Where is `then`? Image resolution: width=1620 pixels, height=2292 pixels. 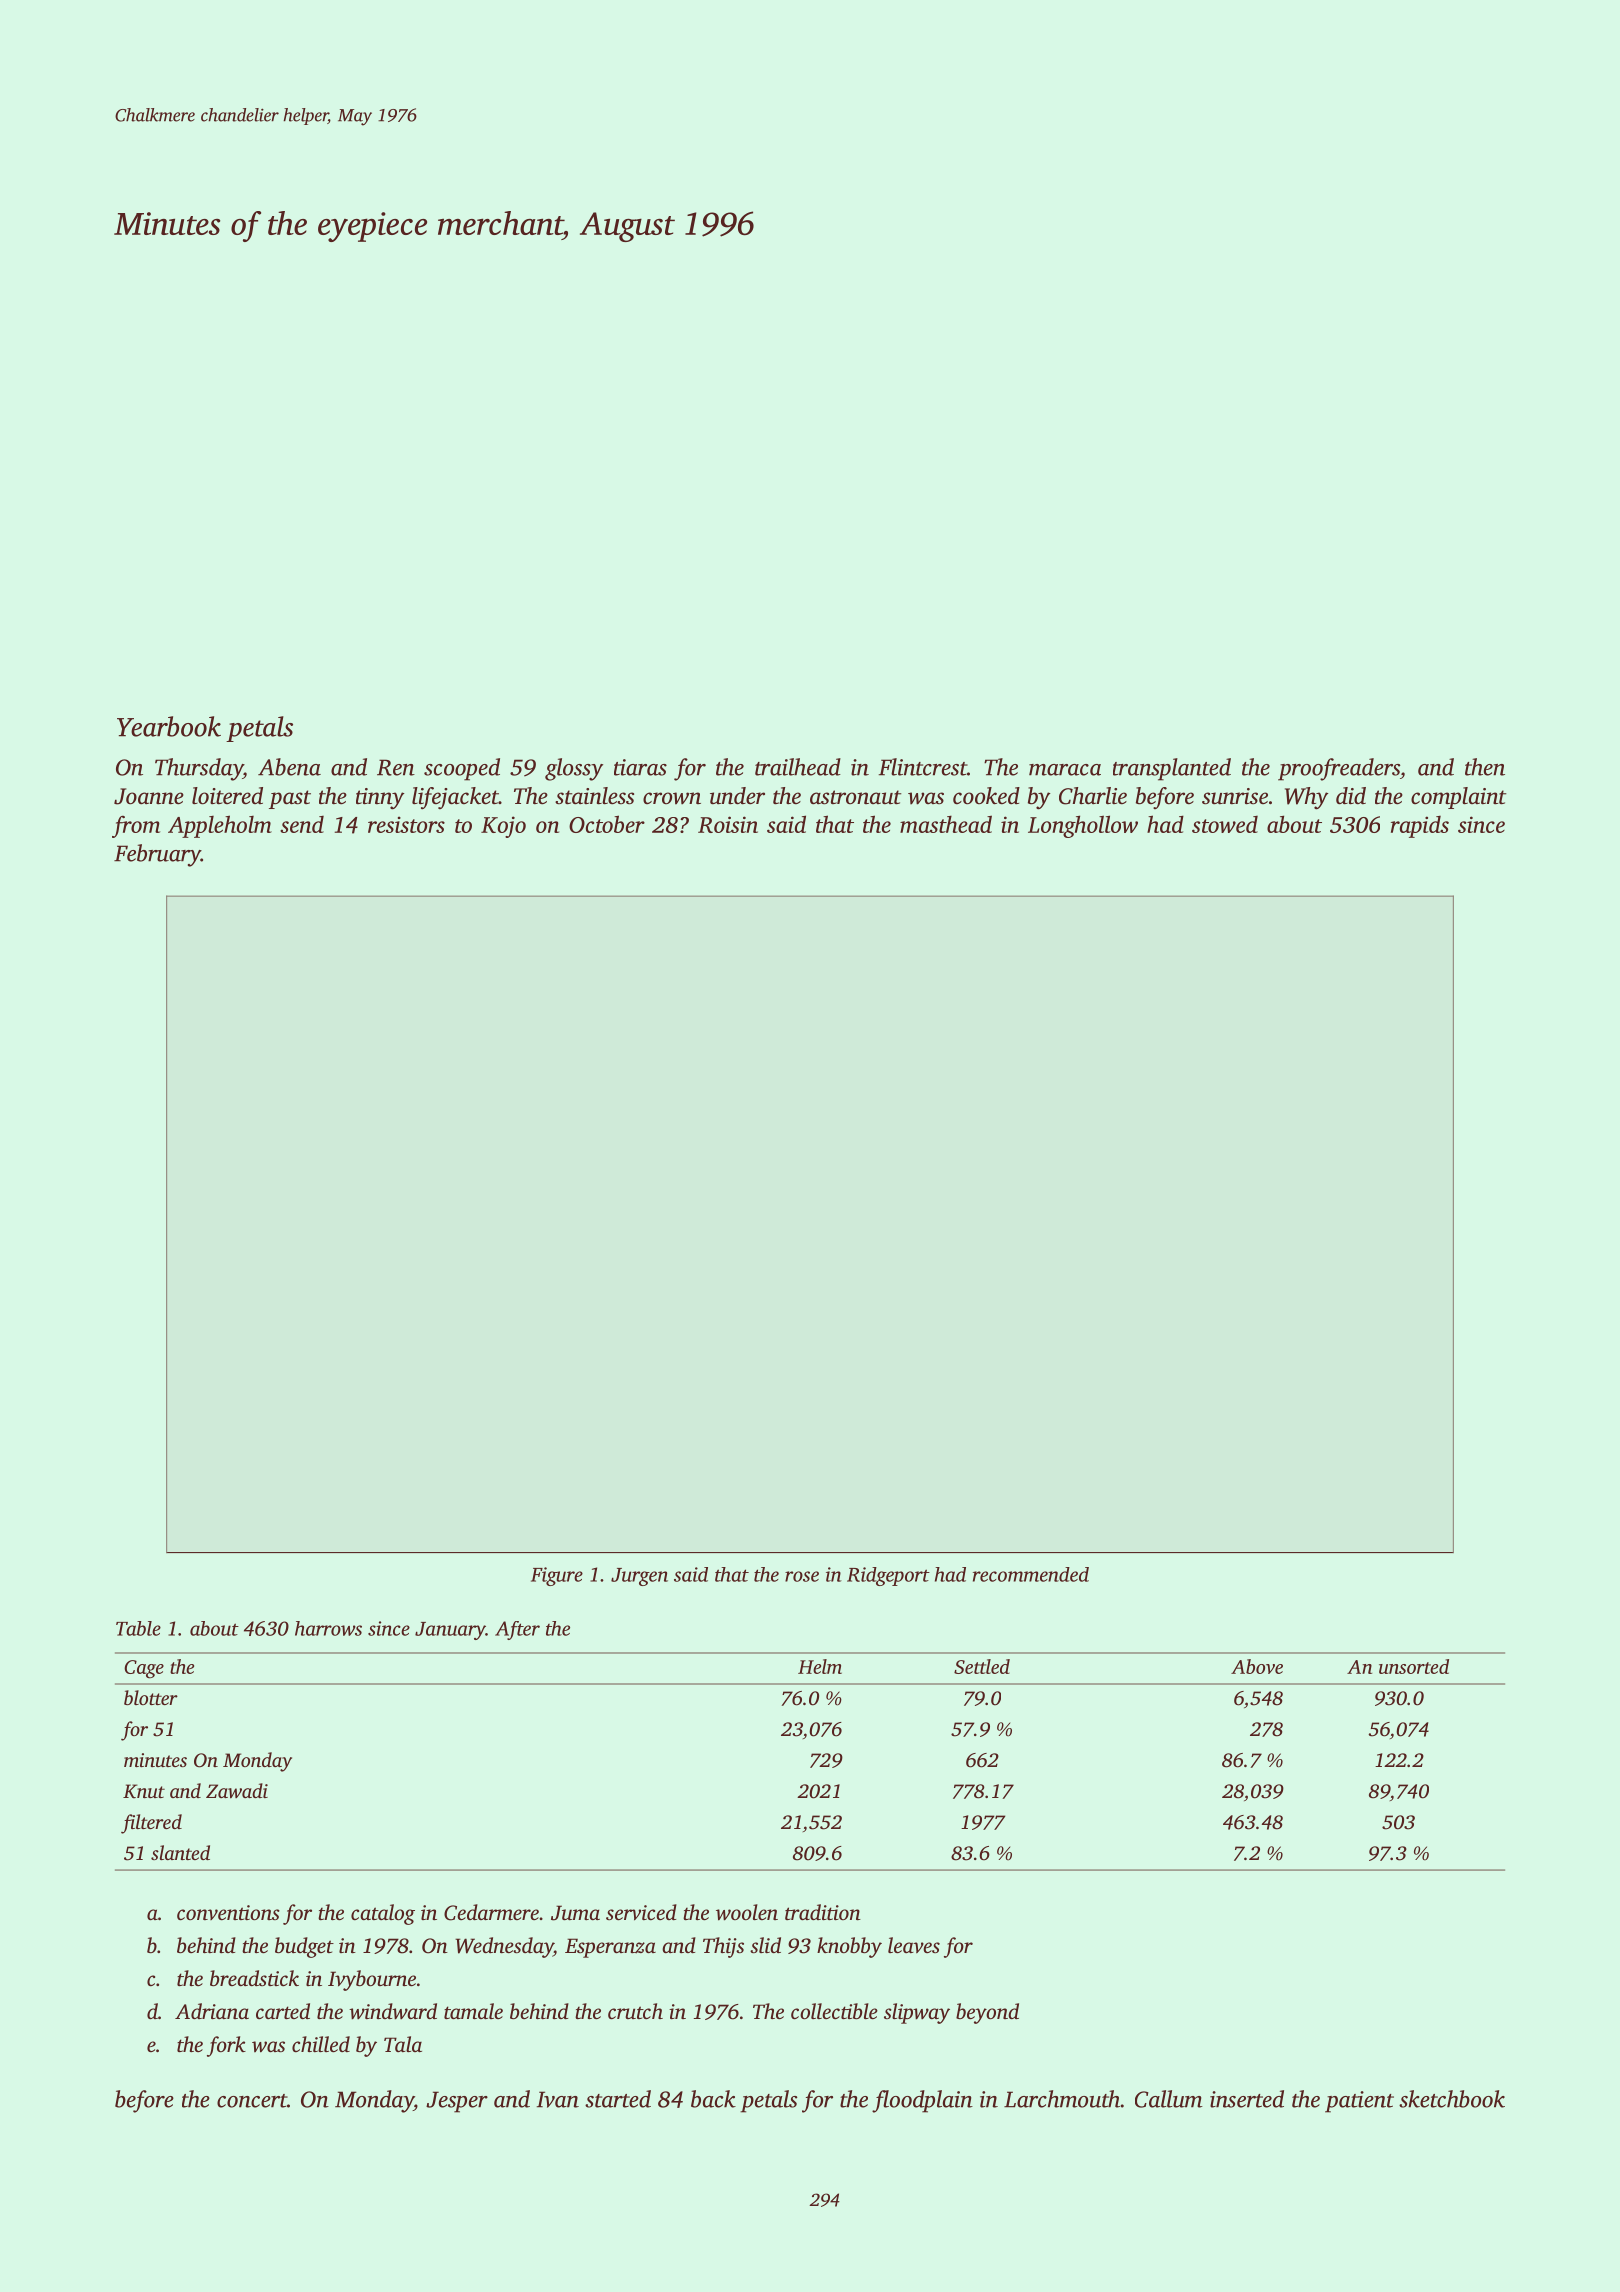
then is located at coordinates (1485, 767).
